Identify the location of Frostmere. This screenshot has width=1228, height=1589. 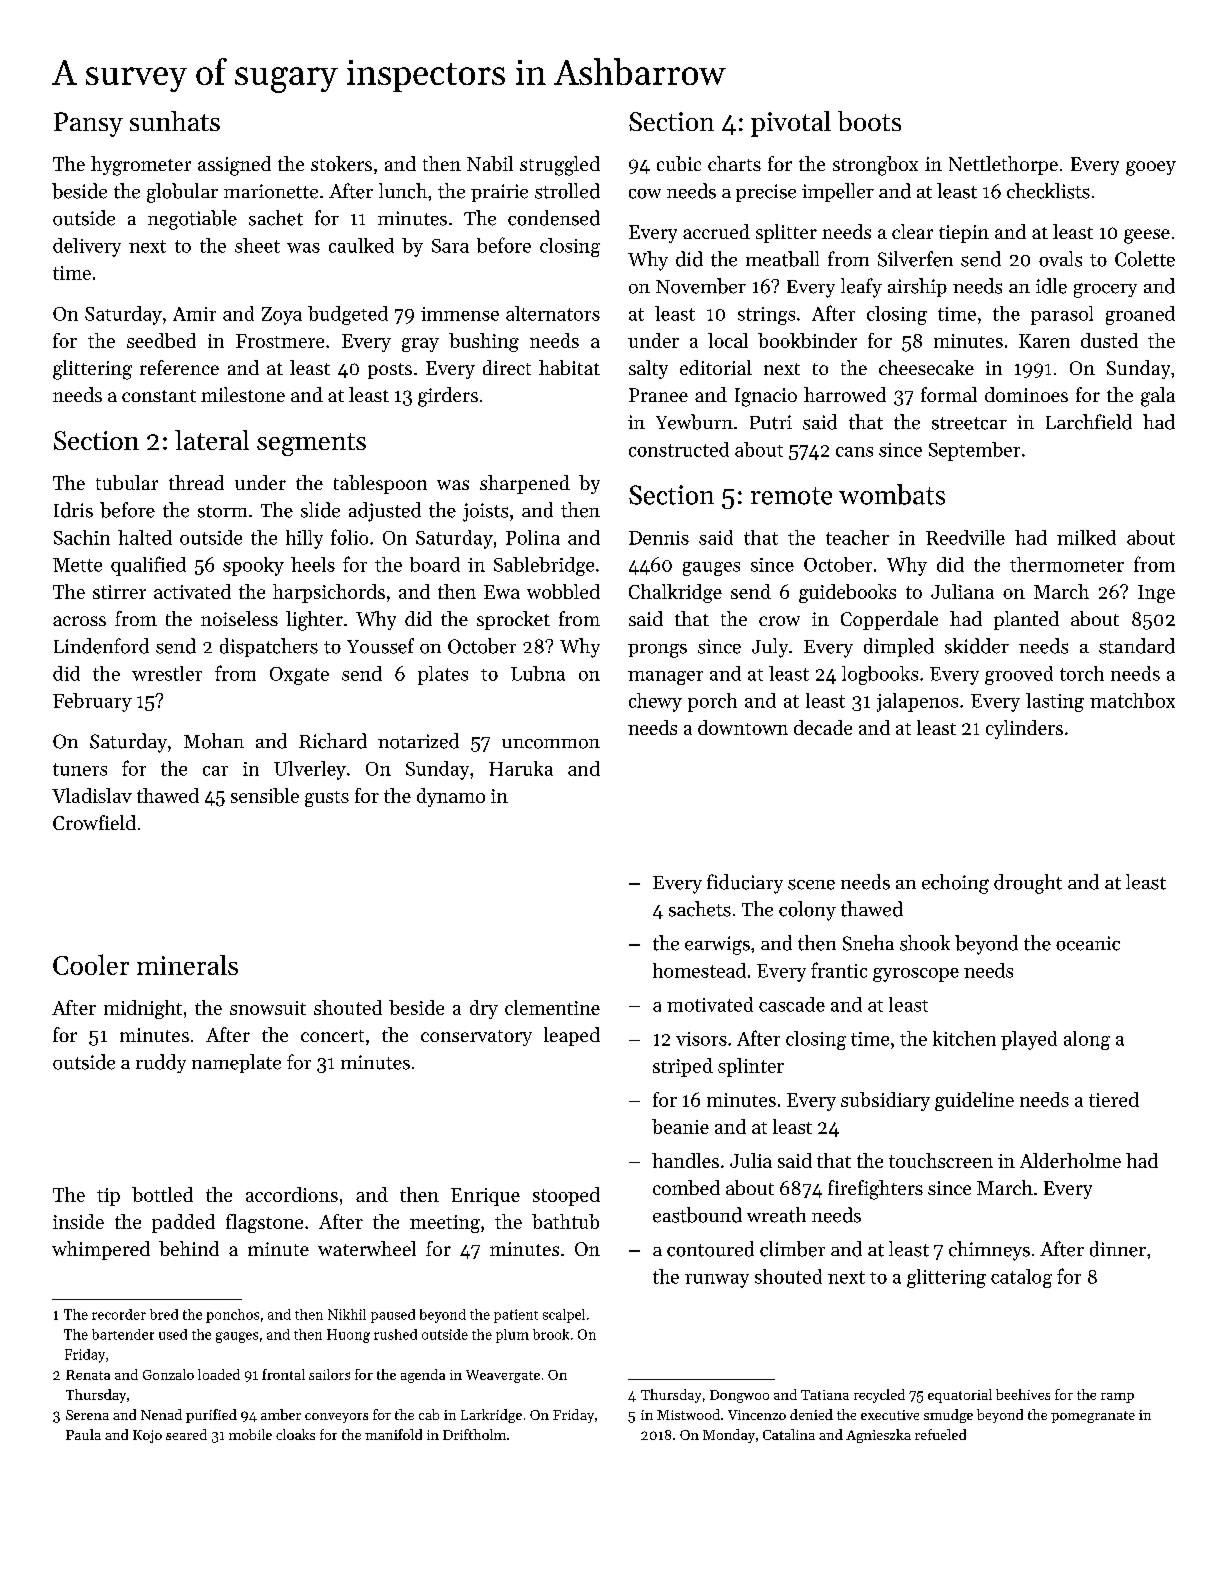
(280, 341).
